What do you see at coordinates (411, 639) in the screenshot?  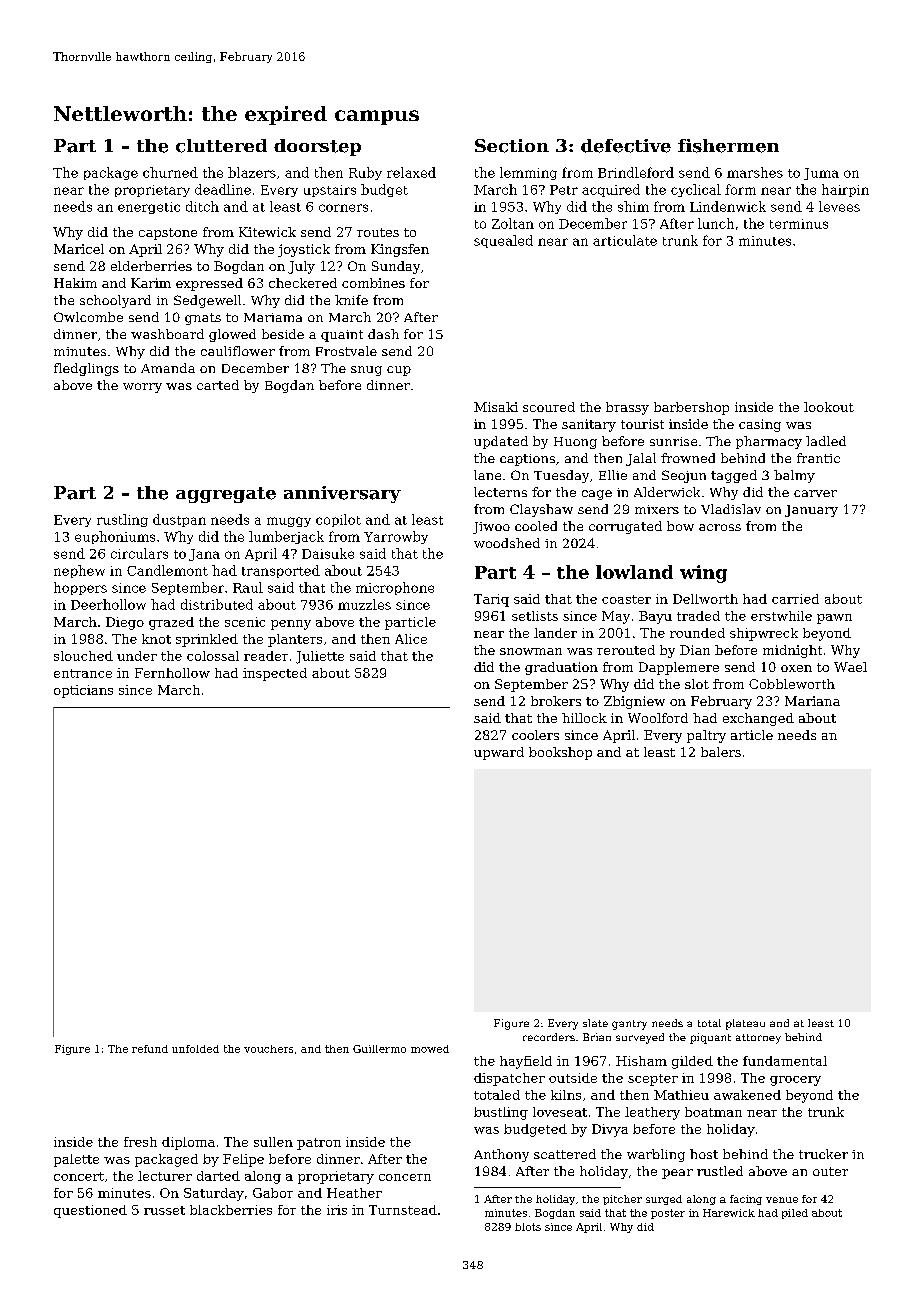 I see `Alice` at bounding box center [411, 639].
